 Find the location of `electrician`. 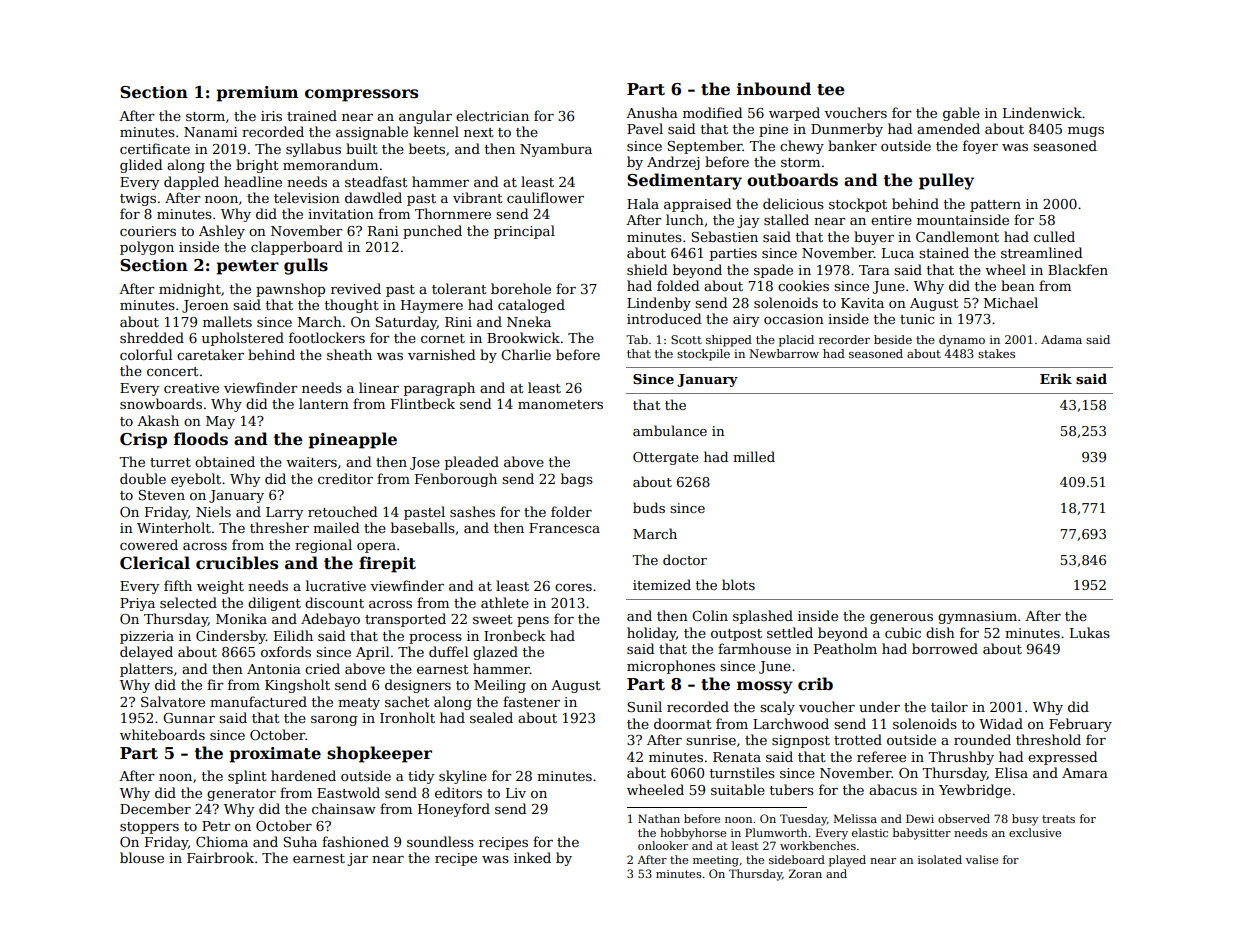

electrician is located at coordinates (492, 115).
